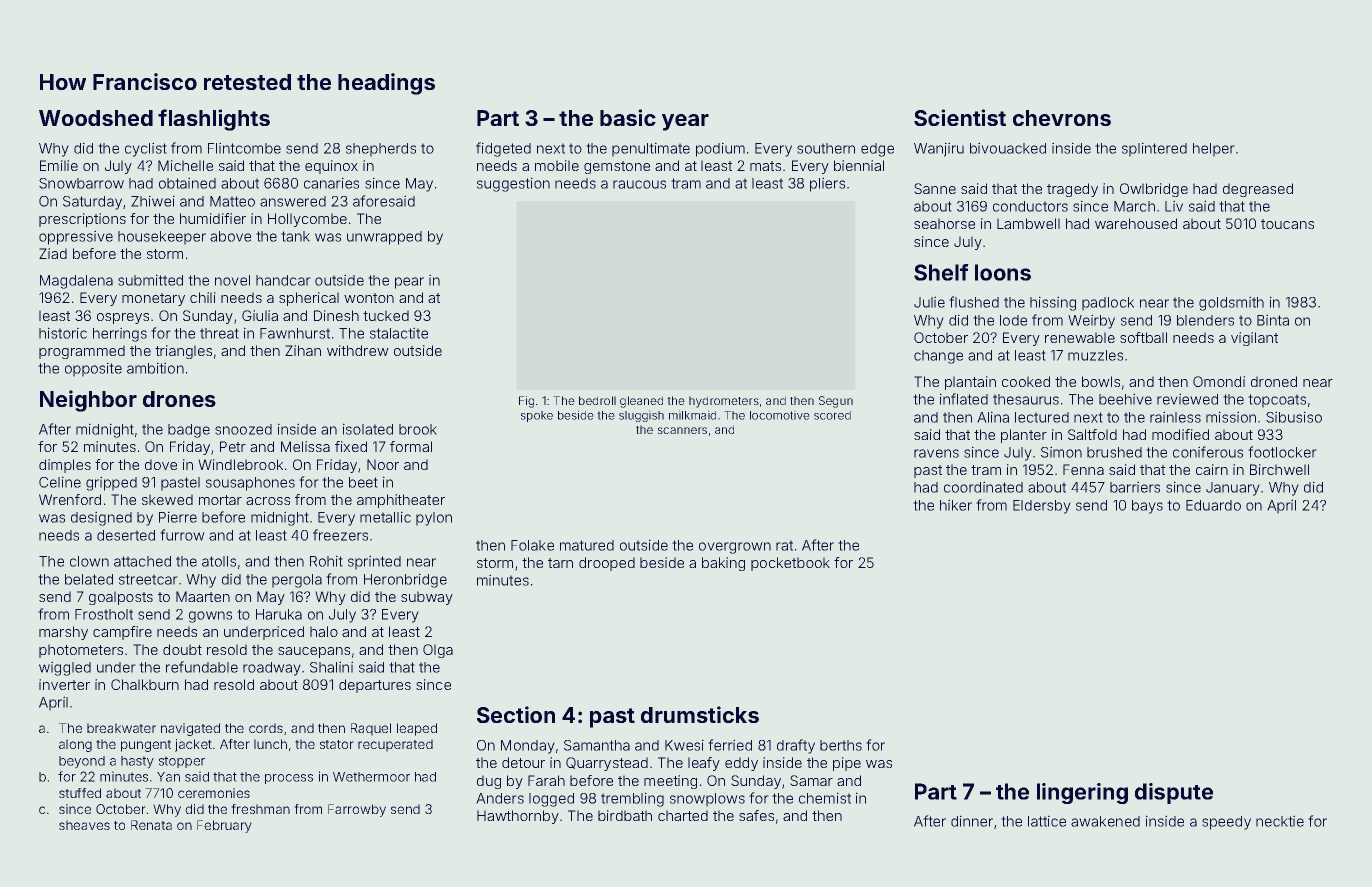 The height and width of the screenshot is (887, 1372). What do you see at coordinates (337, 744) in the screenshot?
I see `stator` at bounding box center [337, 744].
